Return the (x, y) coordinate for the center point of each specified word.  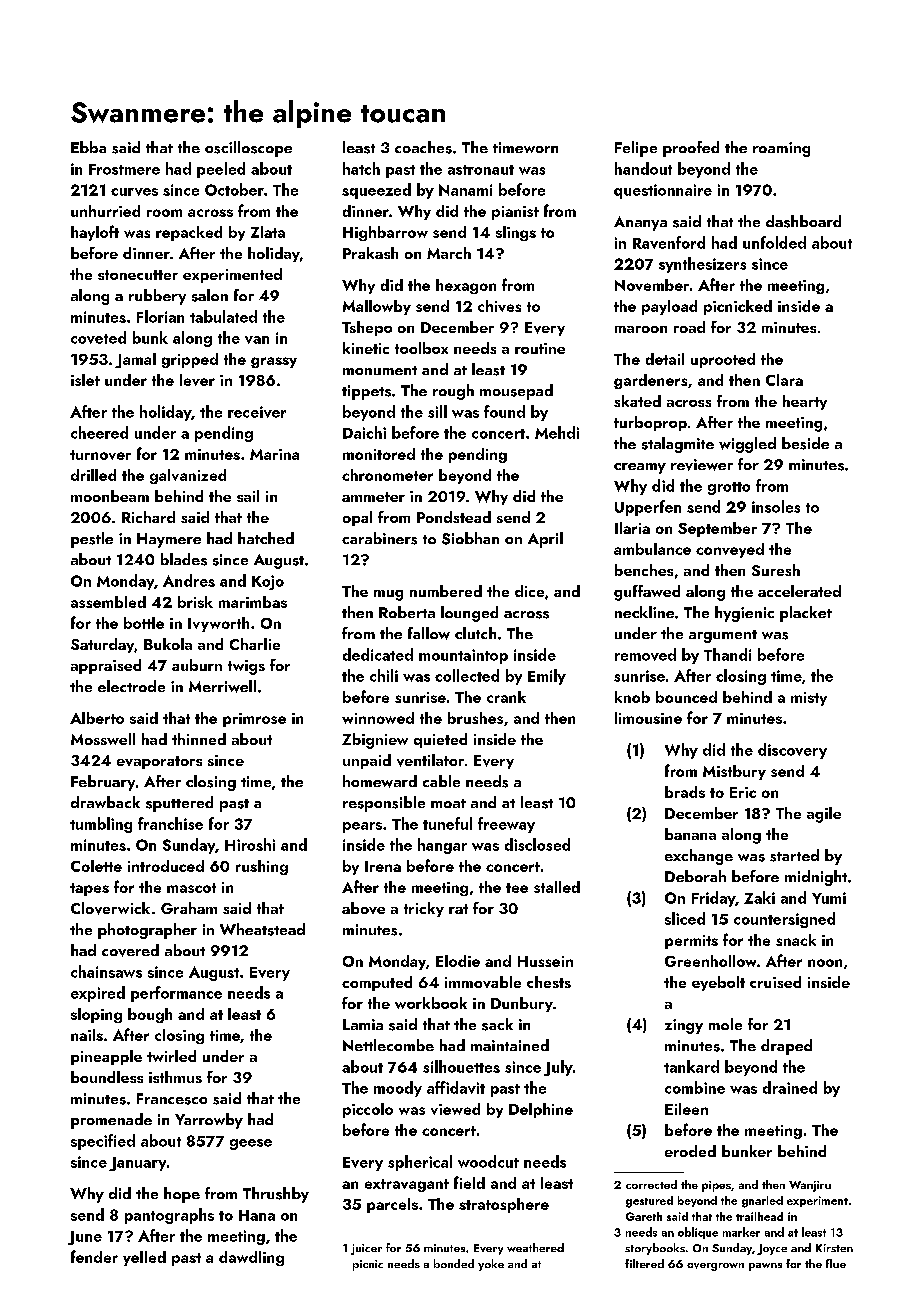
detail (665, 359)
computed (377, 983)
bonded (454, 1263)
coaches (423, 147)
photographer (147, 931)
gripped (190, 360)
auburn (197, 665)
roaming (781, 149)
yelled (144, 1258)
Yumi (829, 898)
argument (723, 636)
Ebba (88, 147)
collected (467, 675)
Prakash (370, 253)
